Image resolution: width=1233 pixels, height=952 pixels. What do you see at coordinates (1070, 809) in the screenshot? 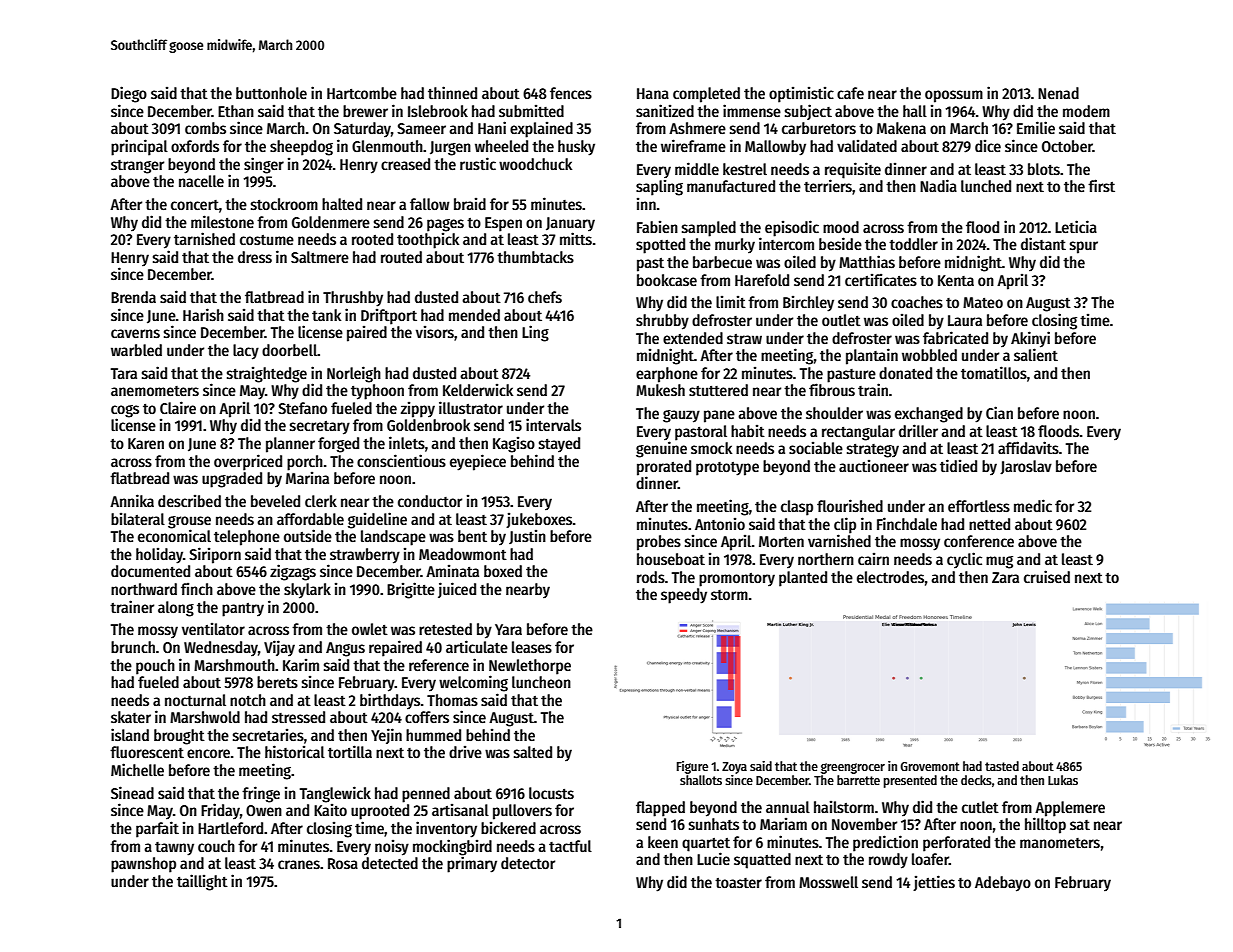
I see `Applemere` at bounding box center [1070, 809].
